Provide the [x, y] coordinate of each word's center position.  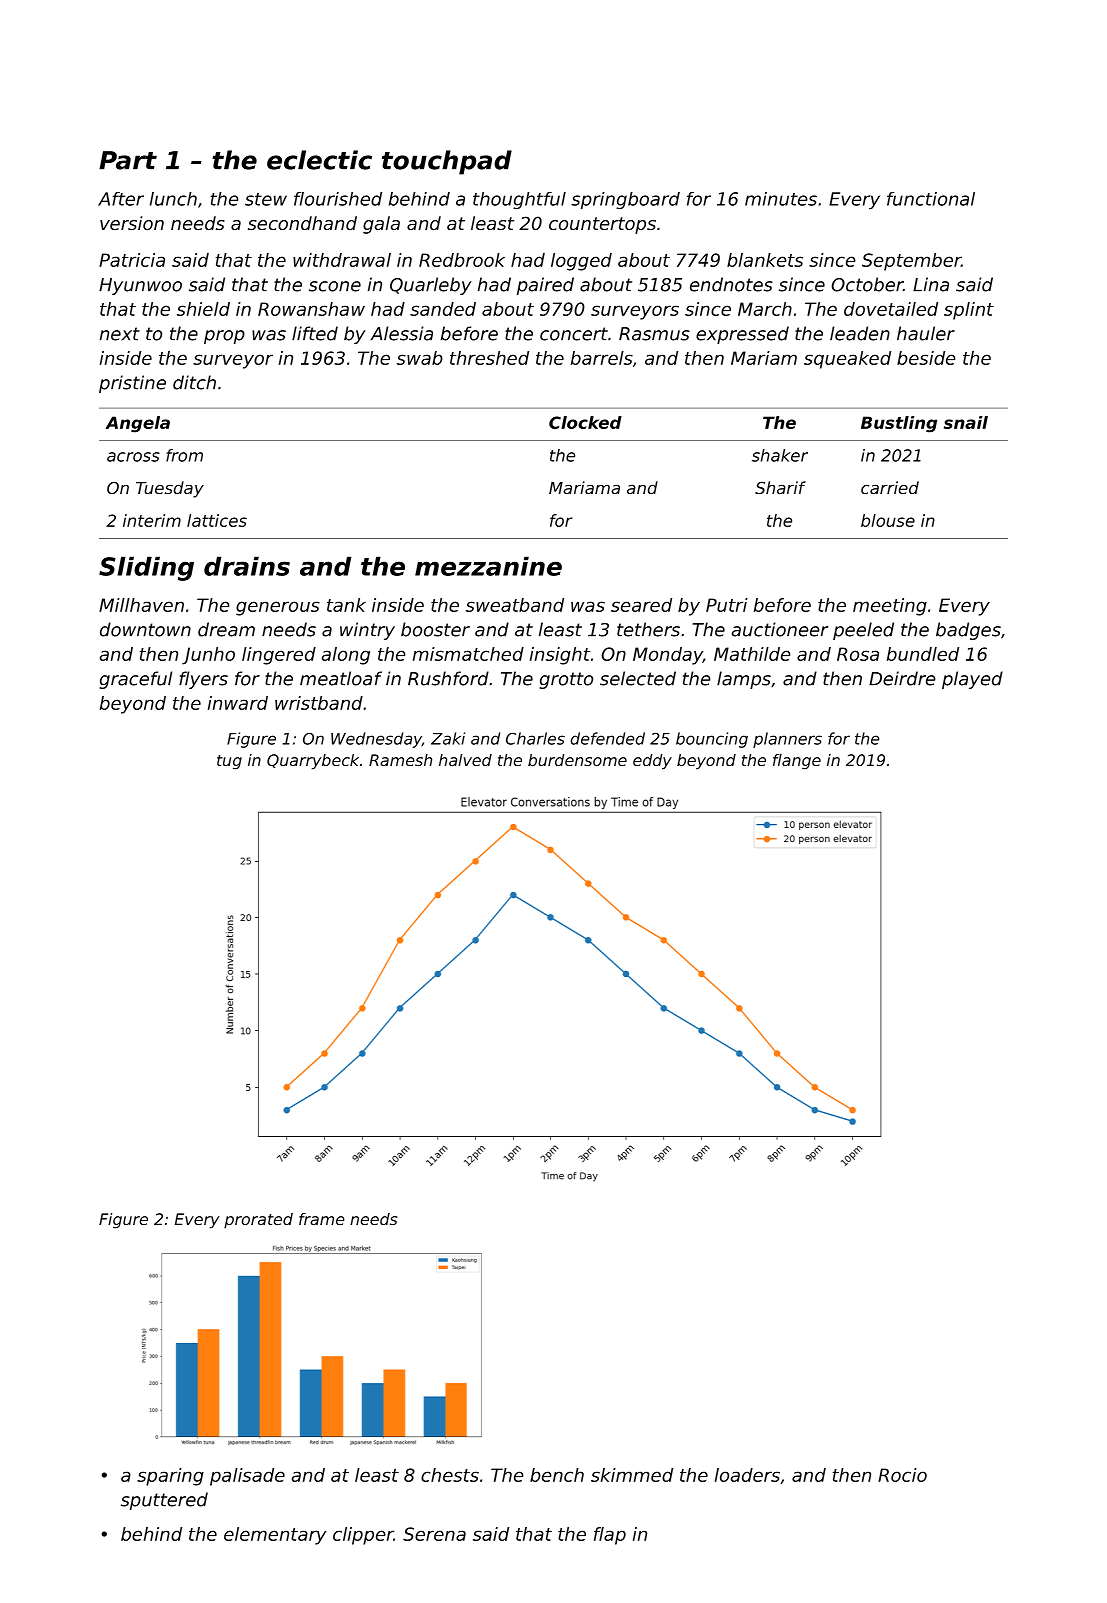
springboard [625, 201]
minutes [781, 199]
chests [450, 1475]
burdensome [577, 760]
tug [229, 762]
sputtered [164, 1501]
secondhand [302, 223]
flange [797, 762]
